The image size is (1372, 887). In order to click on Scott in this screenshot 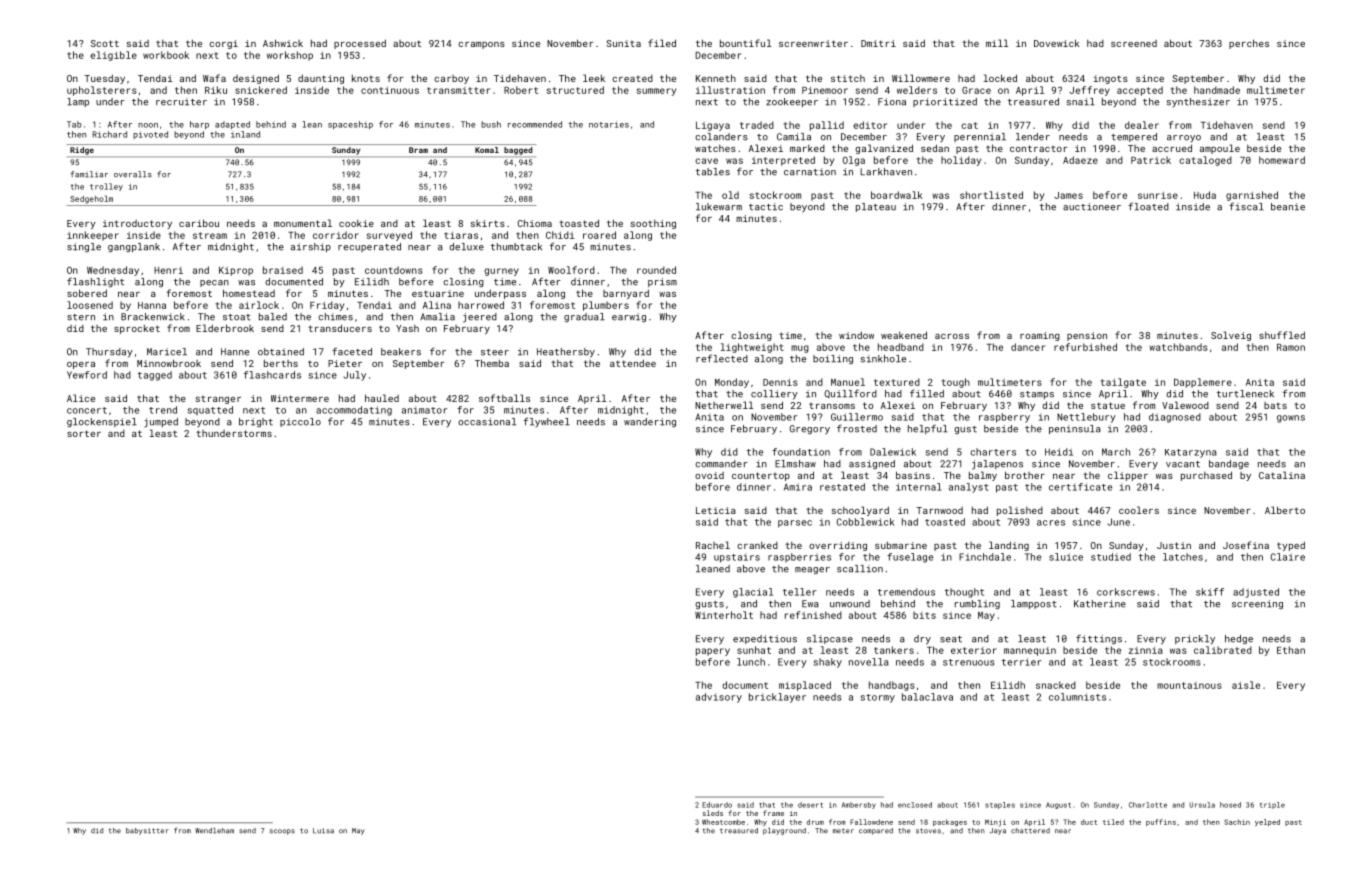, I will do `click(105, 43)`.
